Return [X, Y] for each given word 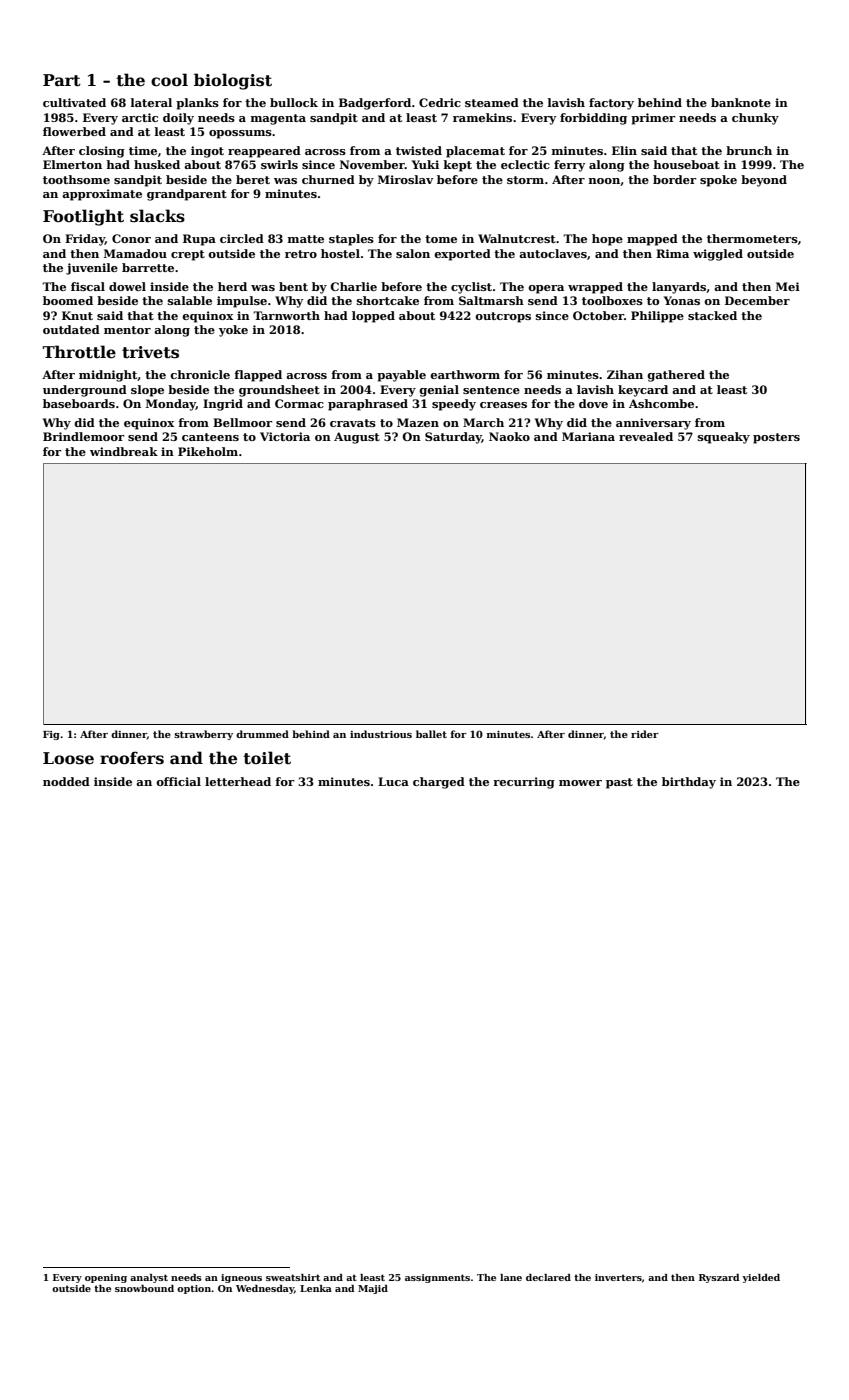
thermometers [752, 238]
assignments [437, 1278]
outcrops [503, 317]
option [194, 1289]
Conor [131, 238]
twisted [419, 150]
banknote [741, 102]
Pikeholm [208, 451]
